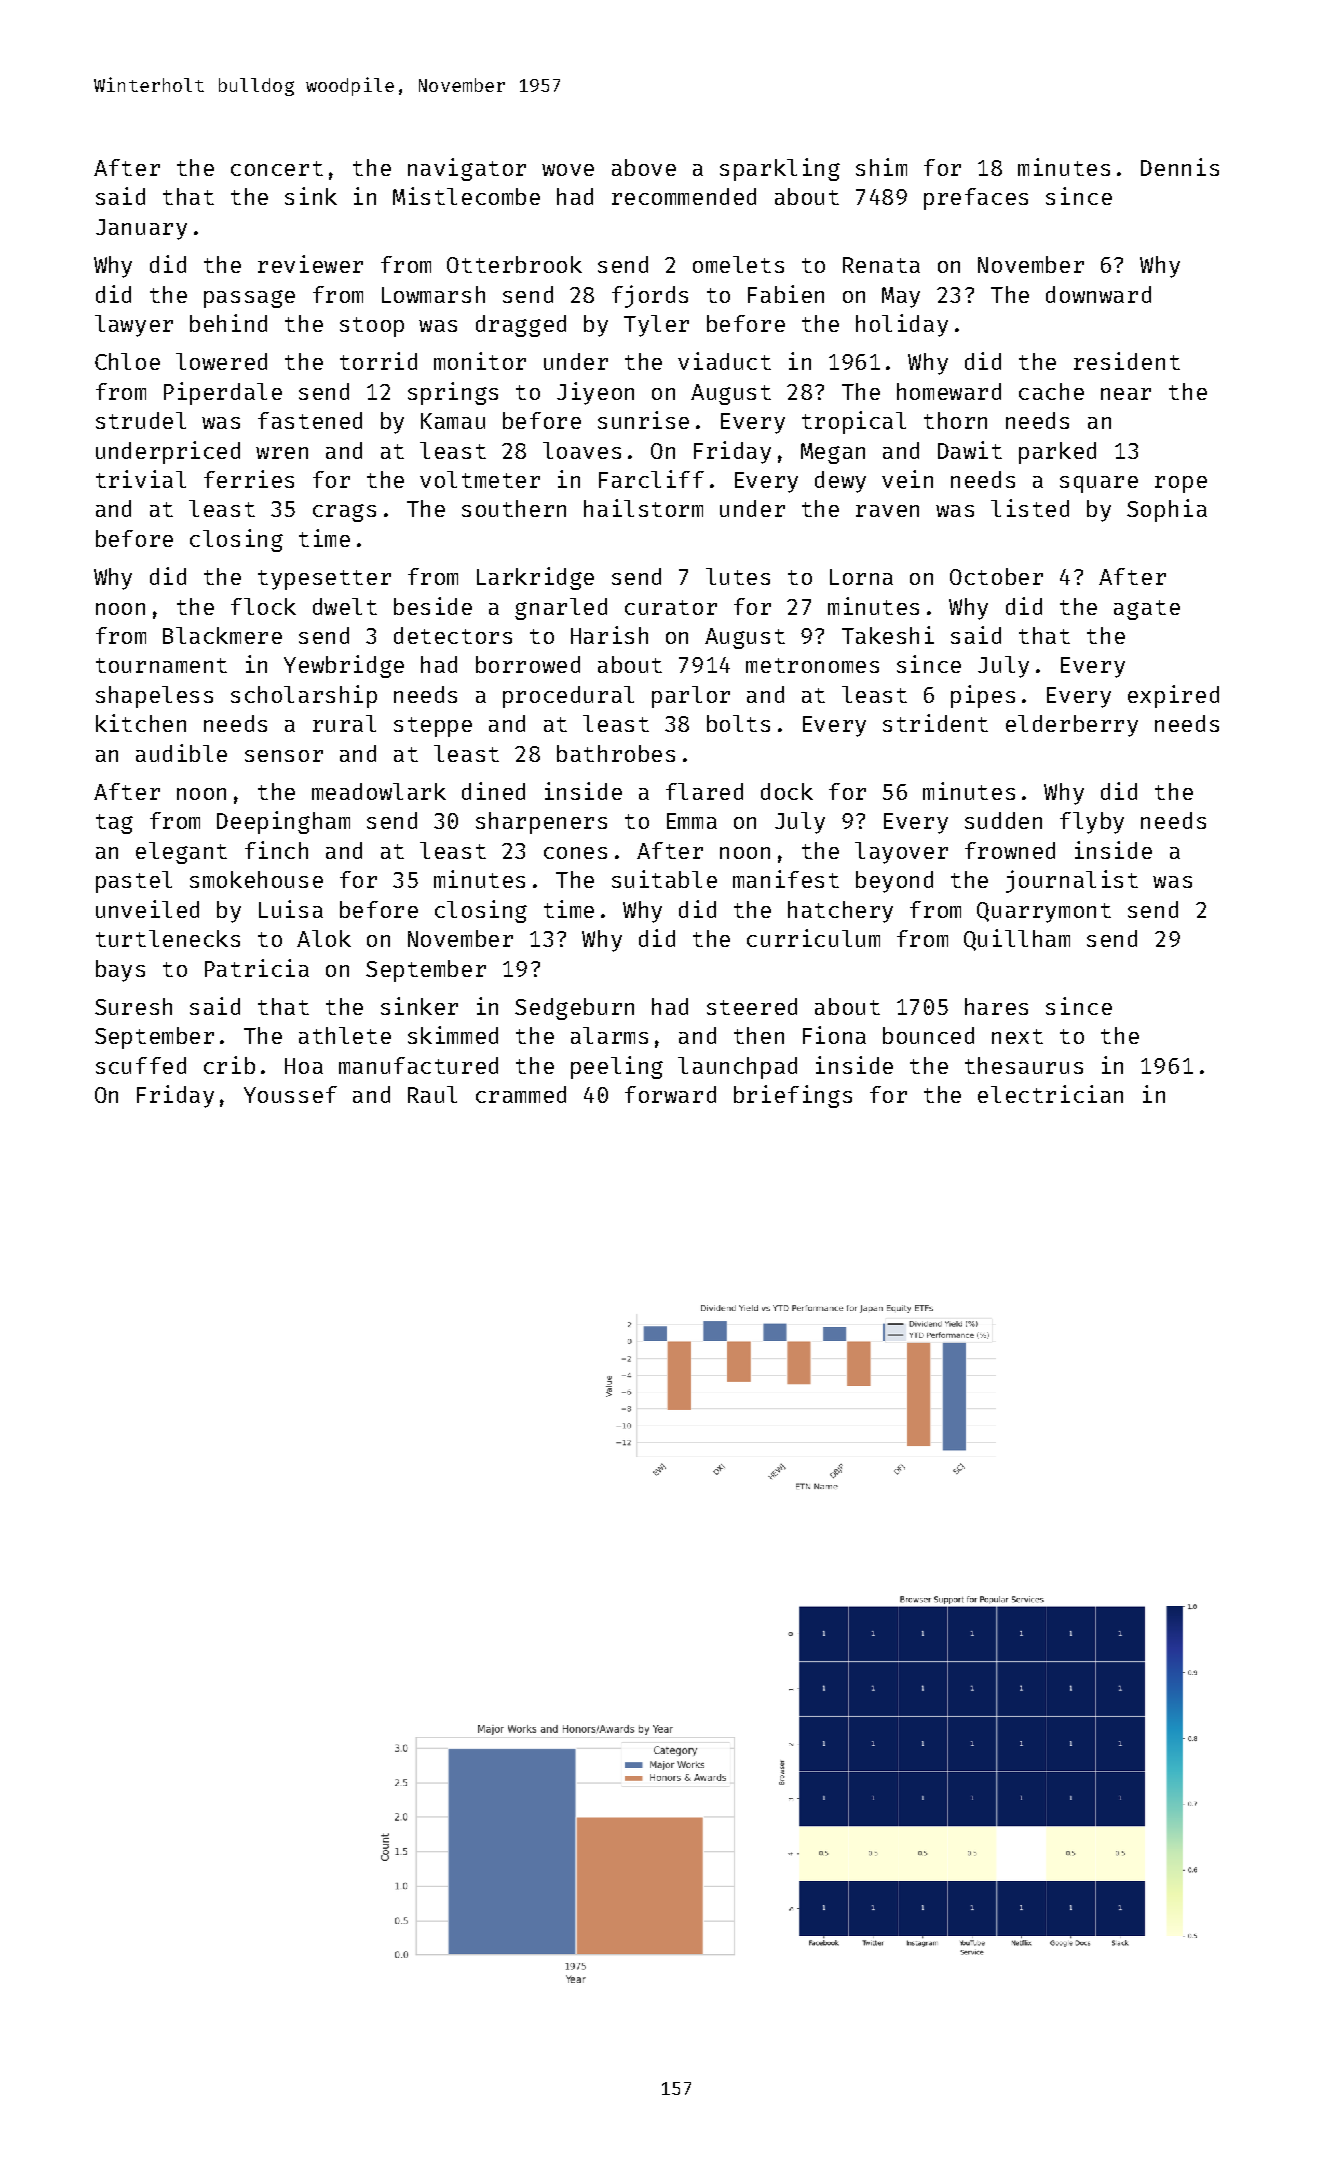 This screenshot has width=1320, height=2174. I want to click on dewy, so click(840, 482).
